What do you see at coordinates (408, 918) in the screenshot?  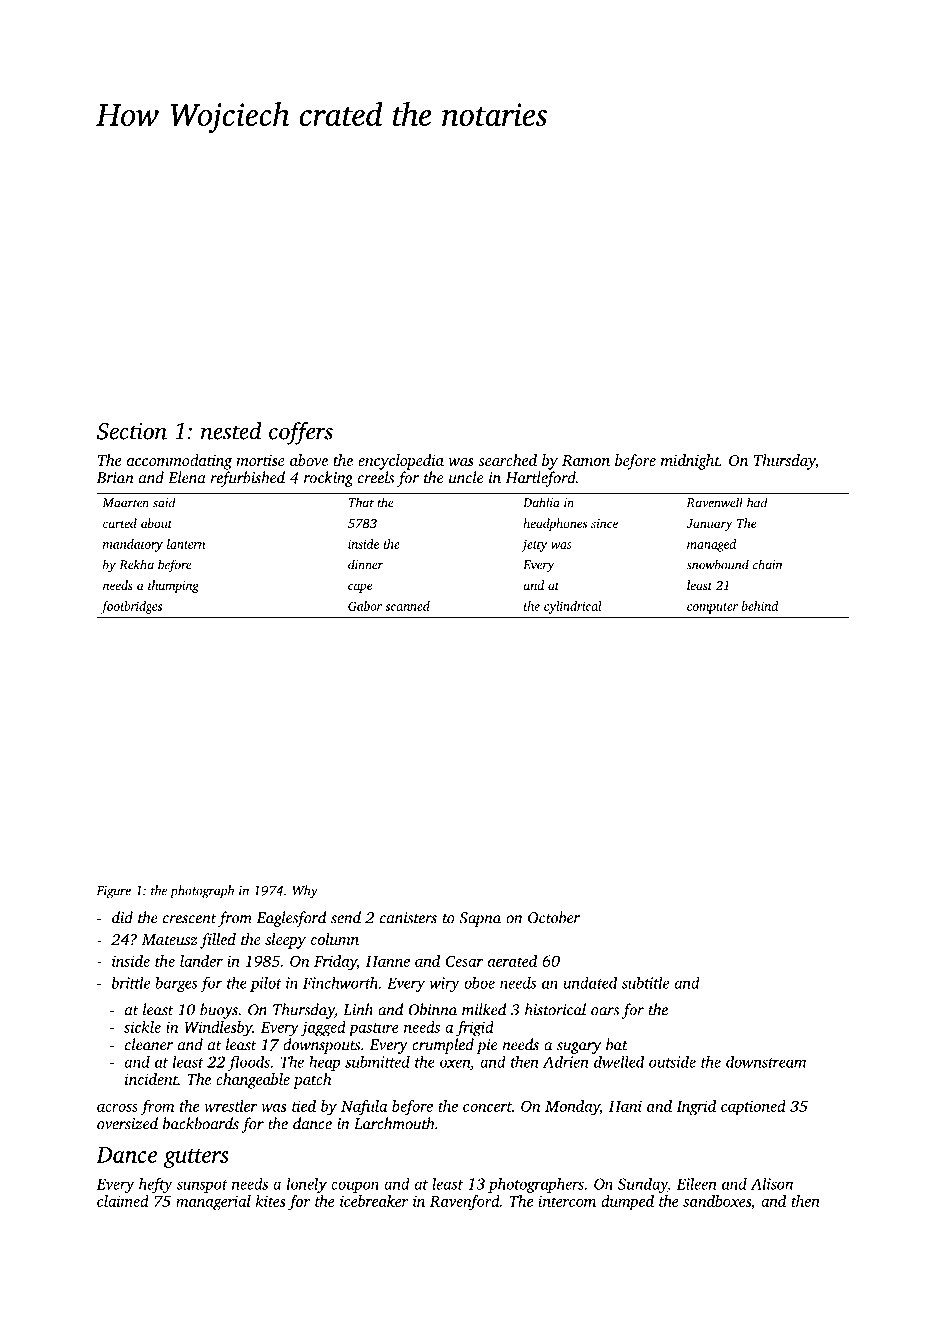 I see `canisters` at bounding box center [408, 918].
